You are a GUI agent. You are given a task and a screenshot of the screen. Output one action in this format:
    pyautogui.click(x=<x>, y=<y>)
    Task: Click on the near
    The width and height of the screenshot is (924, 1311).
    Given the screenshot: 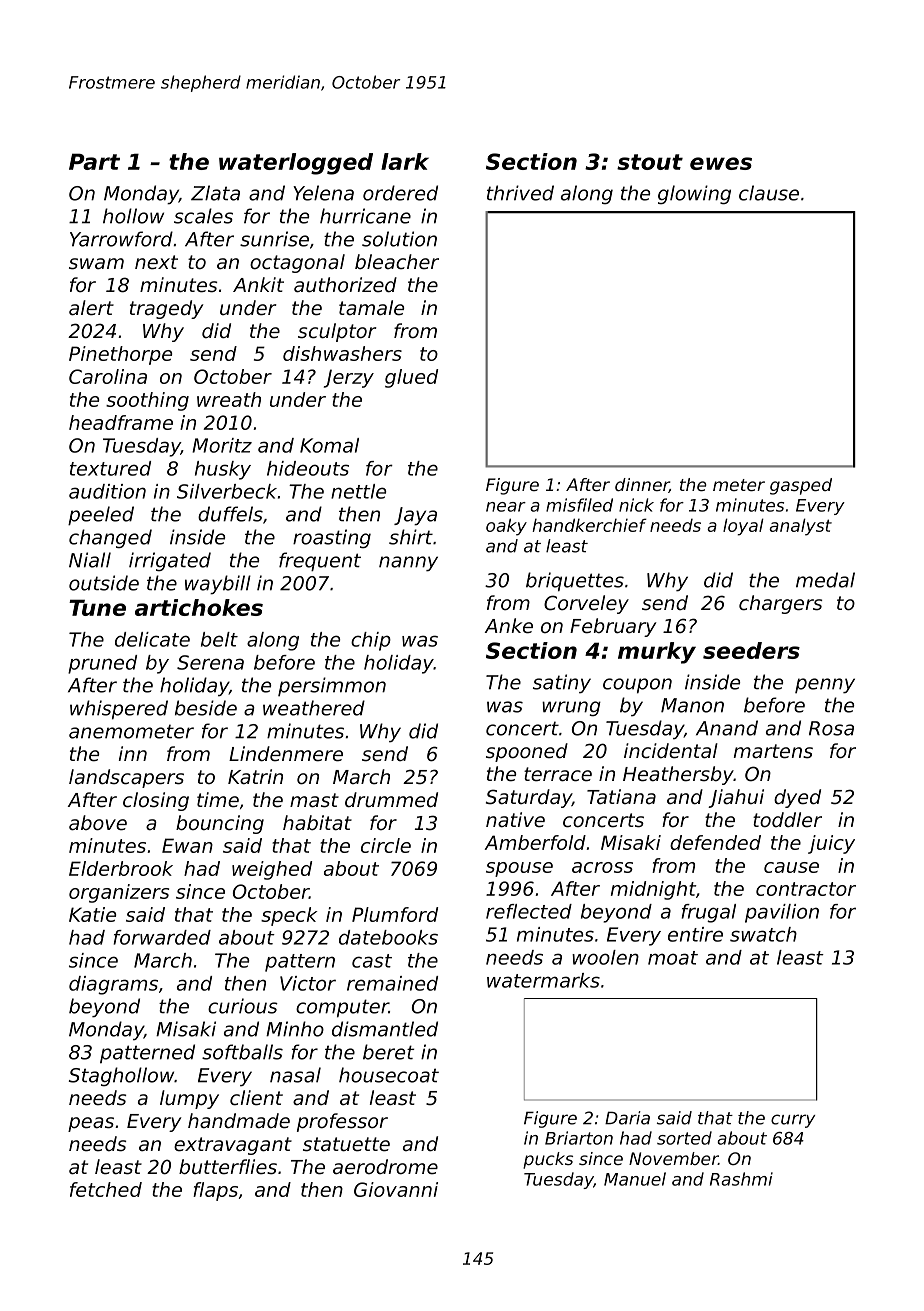 What is the action you would take?
    pyautogui.click(x=506, y=507)
